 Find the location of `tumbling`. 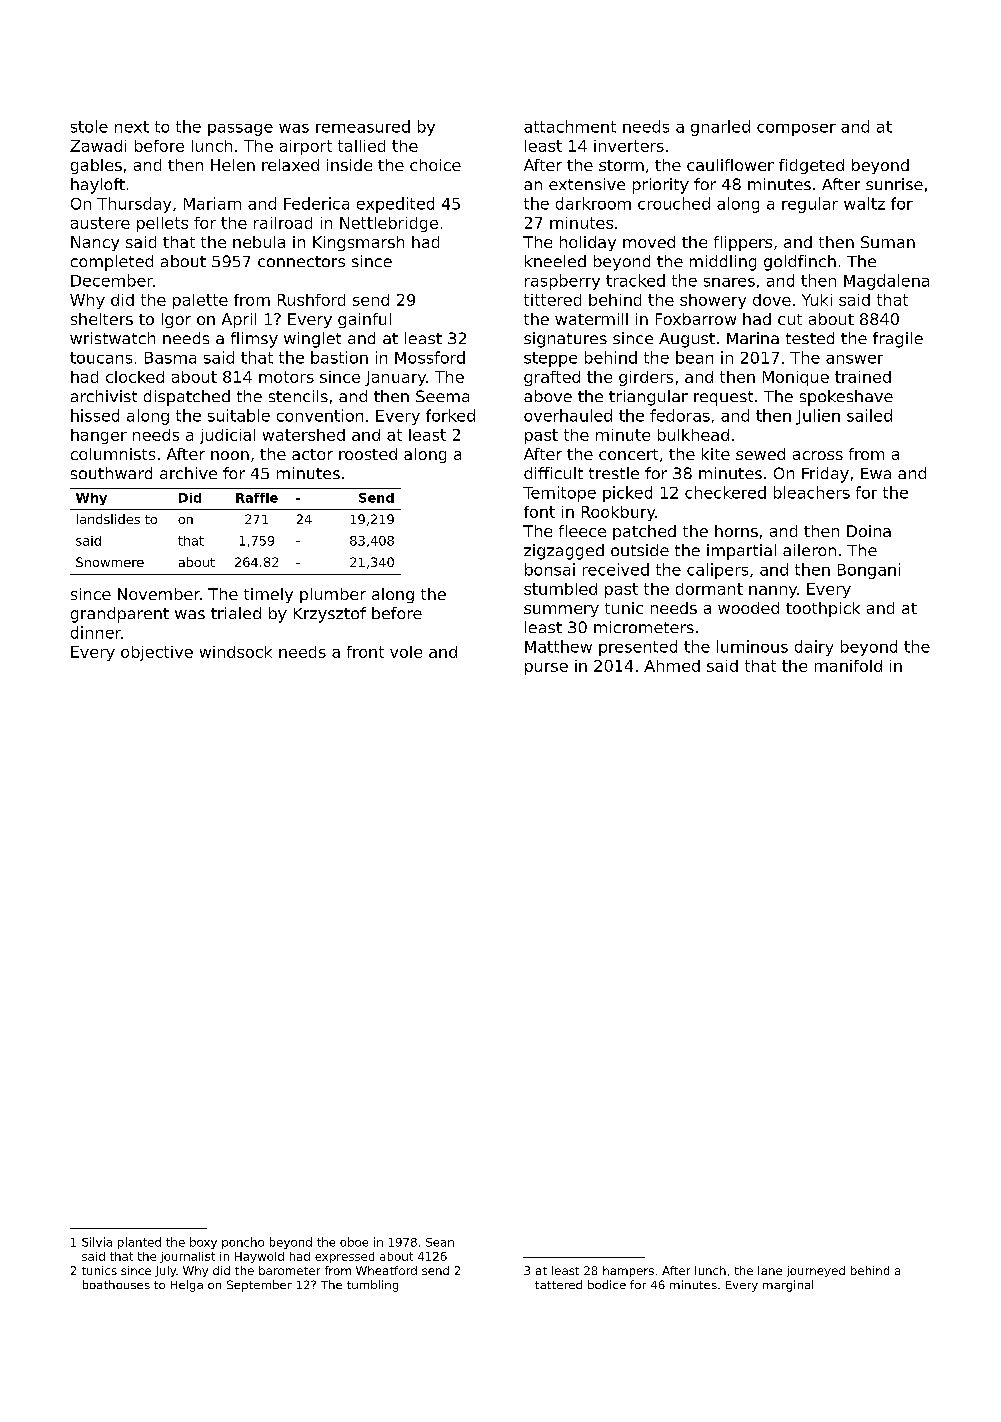

tumbling is located at coordinates (372, 1286).
